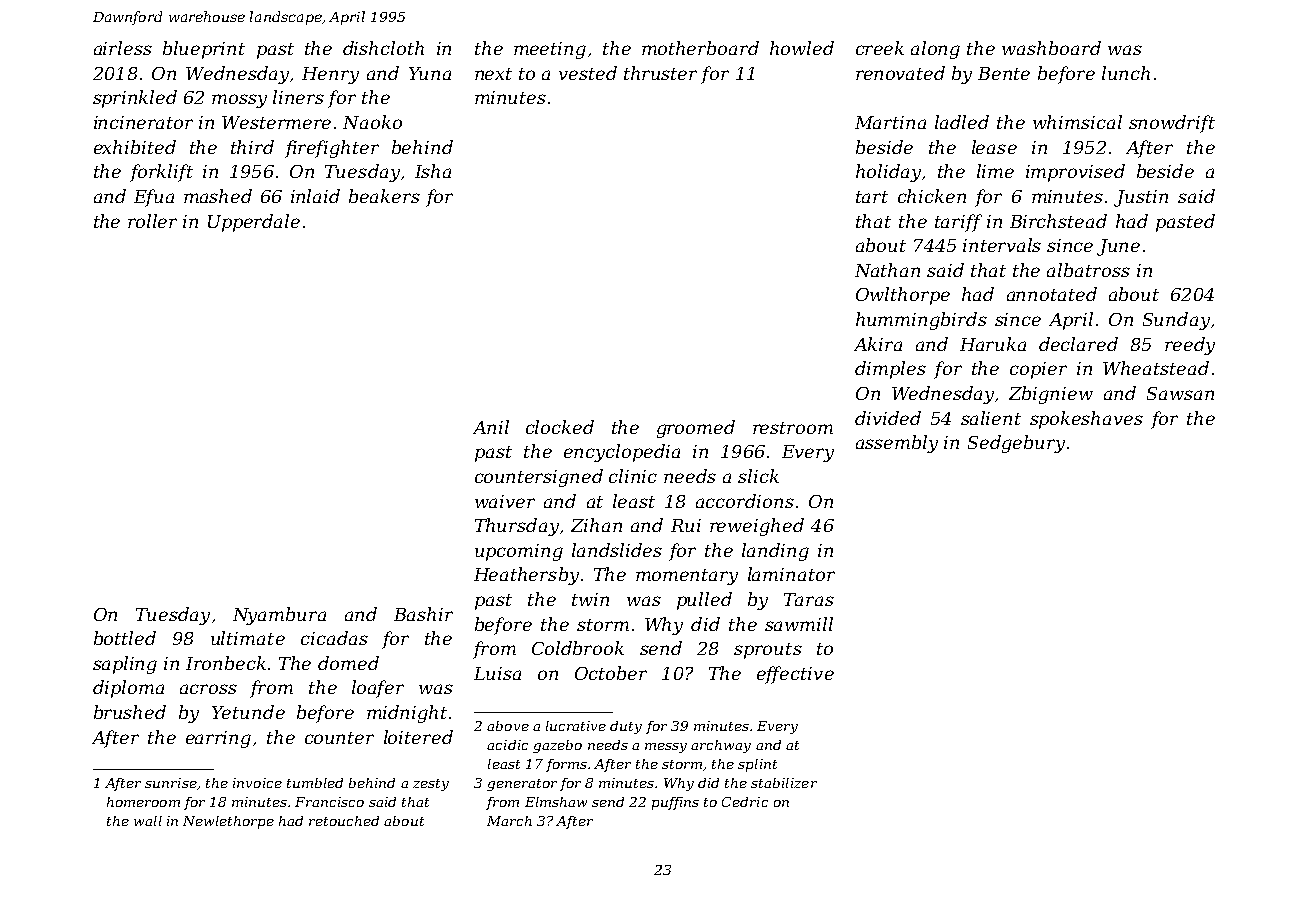 The image size is (1308, 924). I want to click on Cedric, so click(745, 802).
